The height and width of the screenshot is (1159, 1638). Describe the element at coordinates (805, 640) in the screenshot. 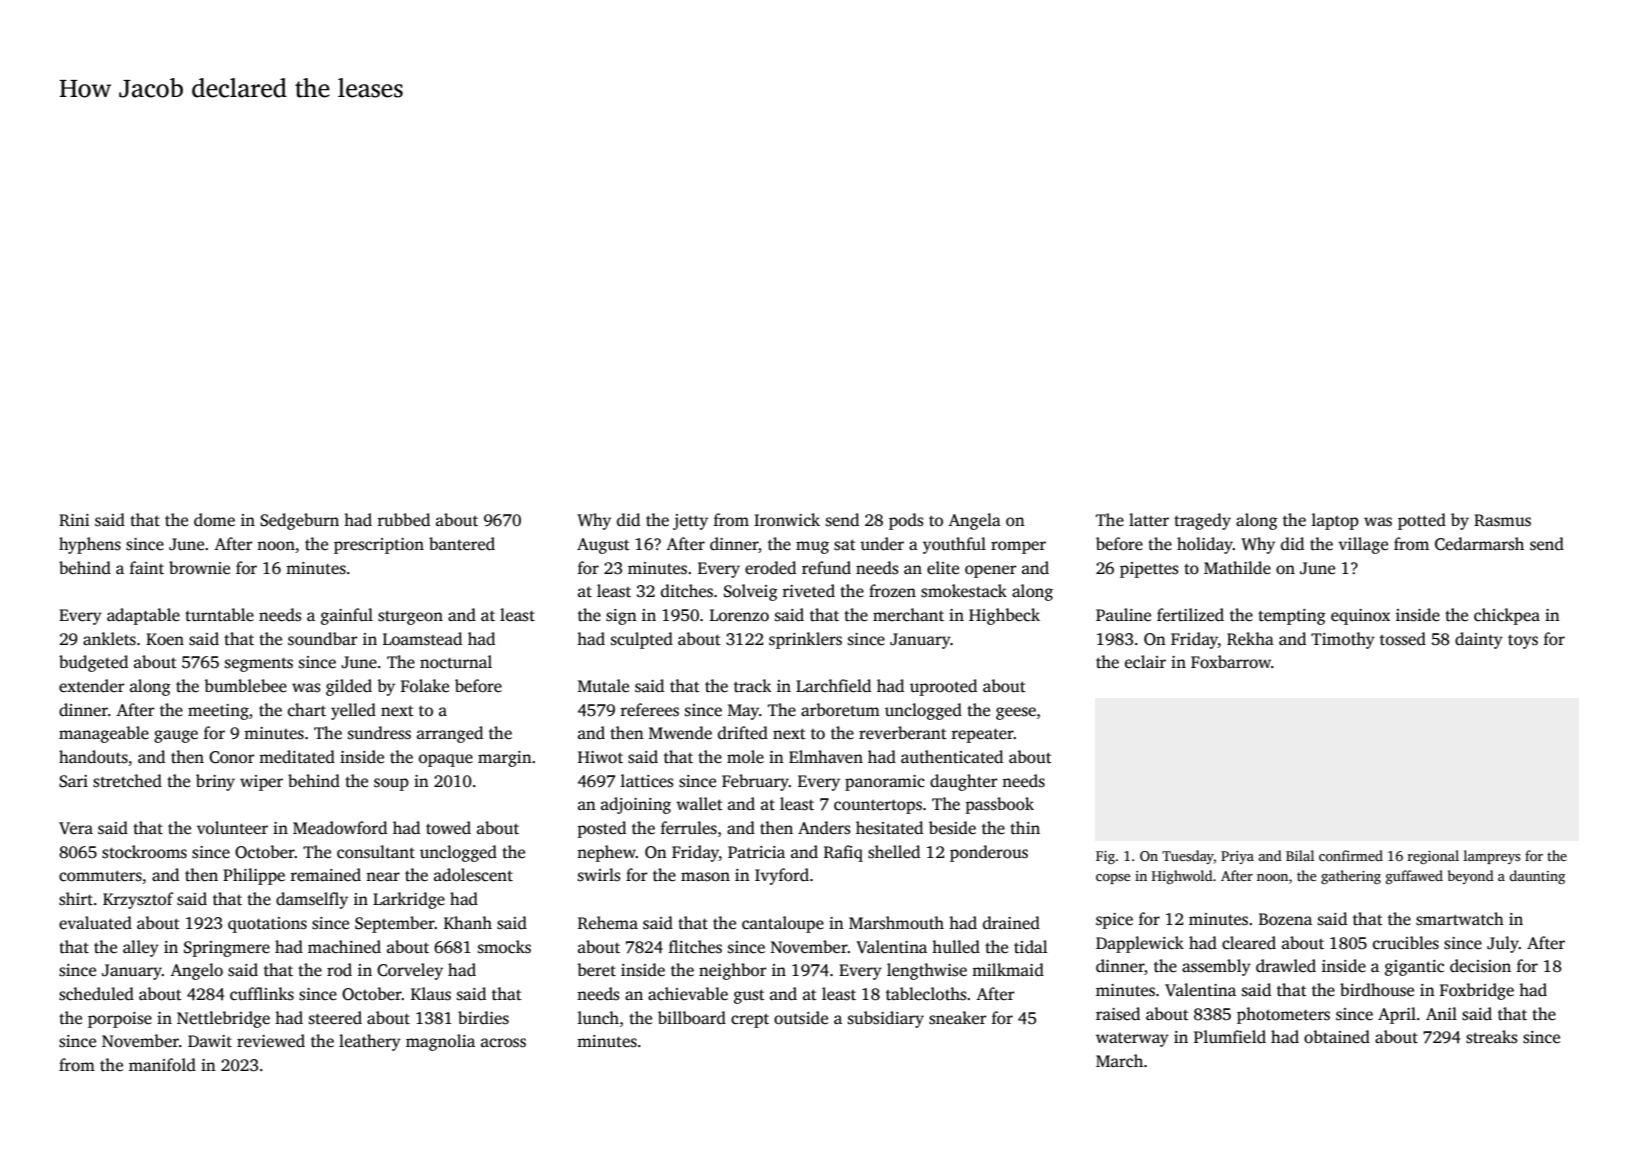

I see `sprinklers` at that location.
